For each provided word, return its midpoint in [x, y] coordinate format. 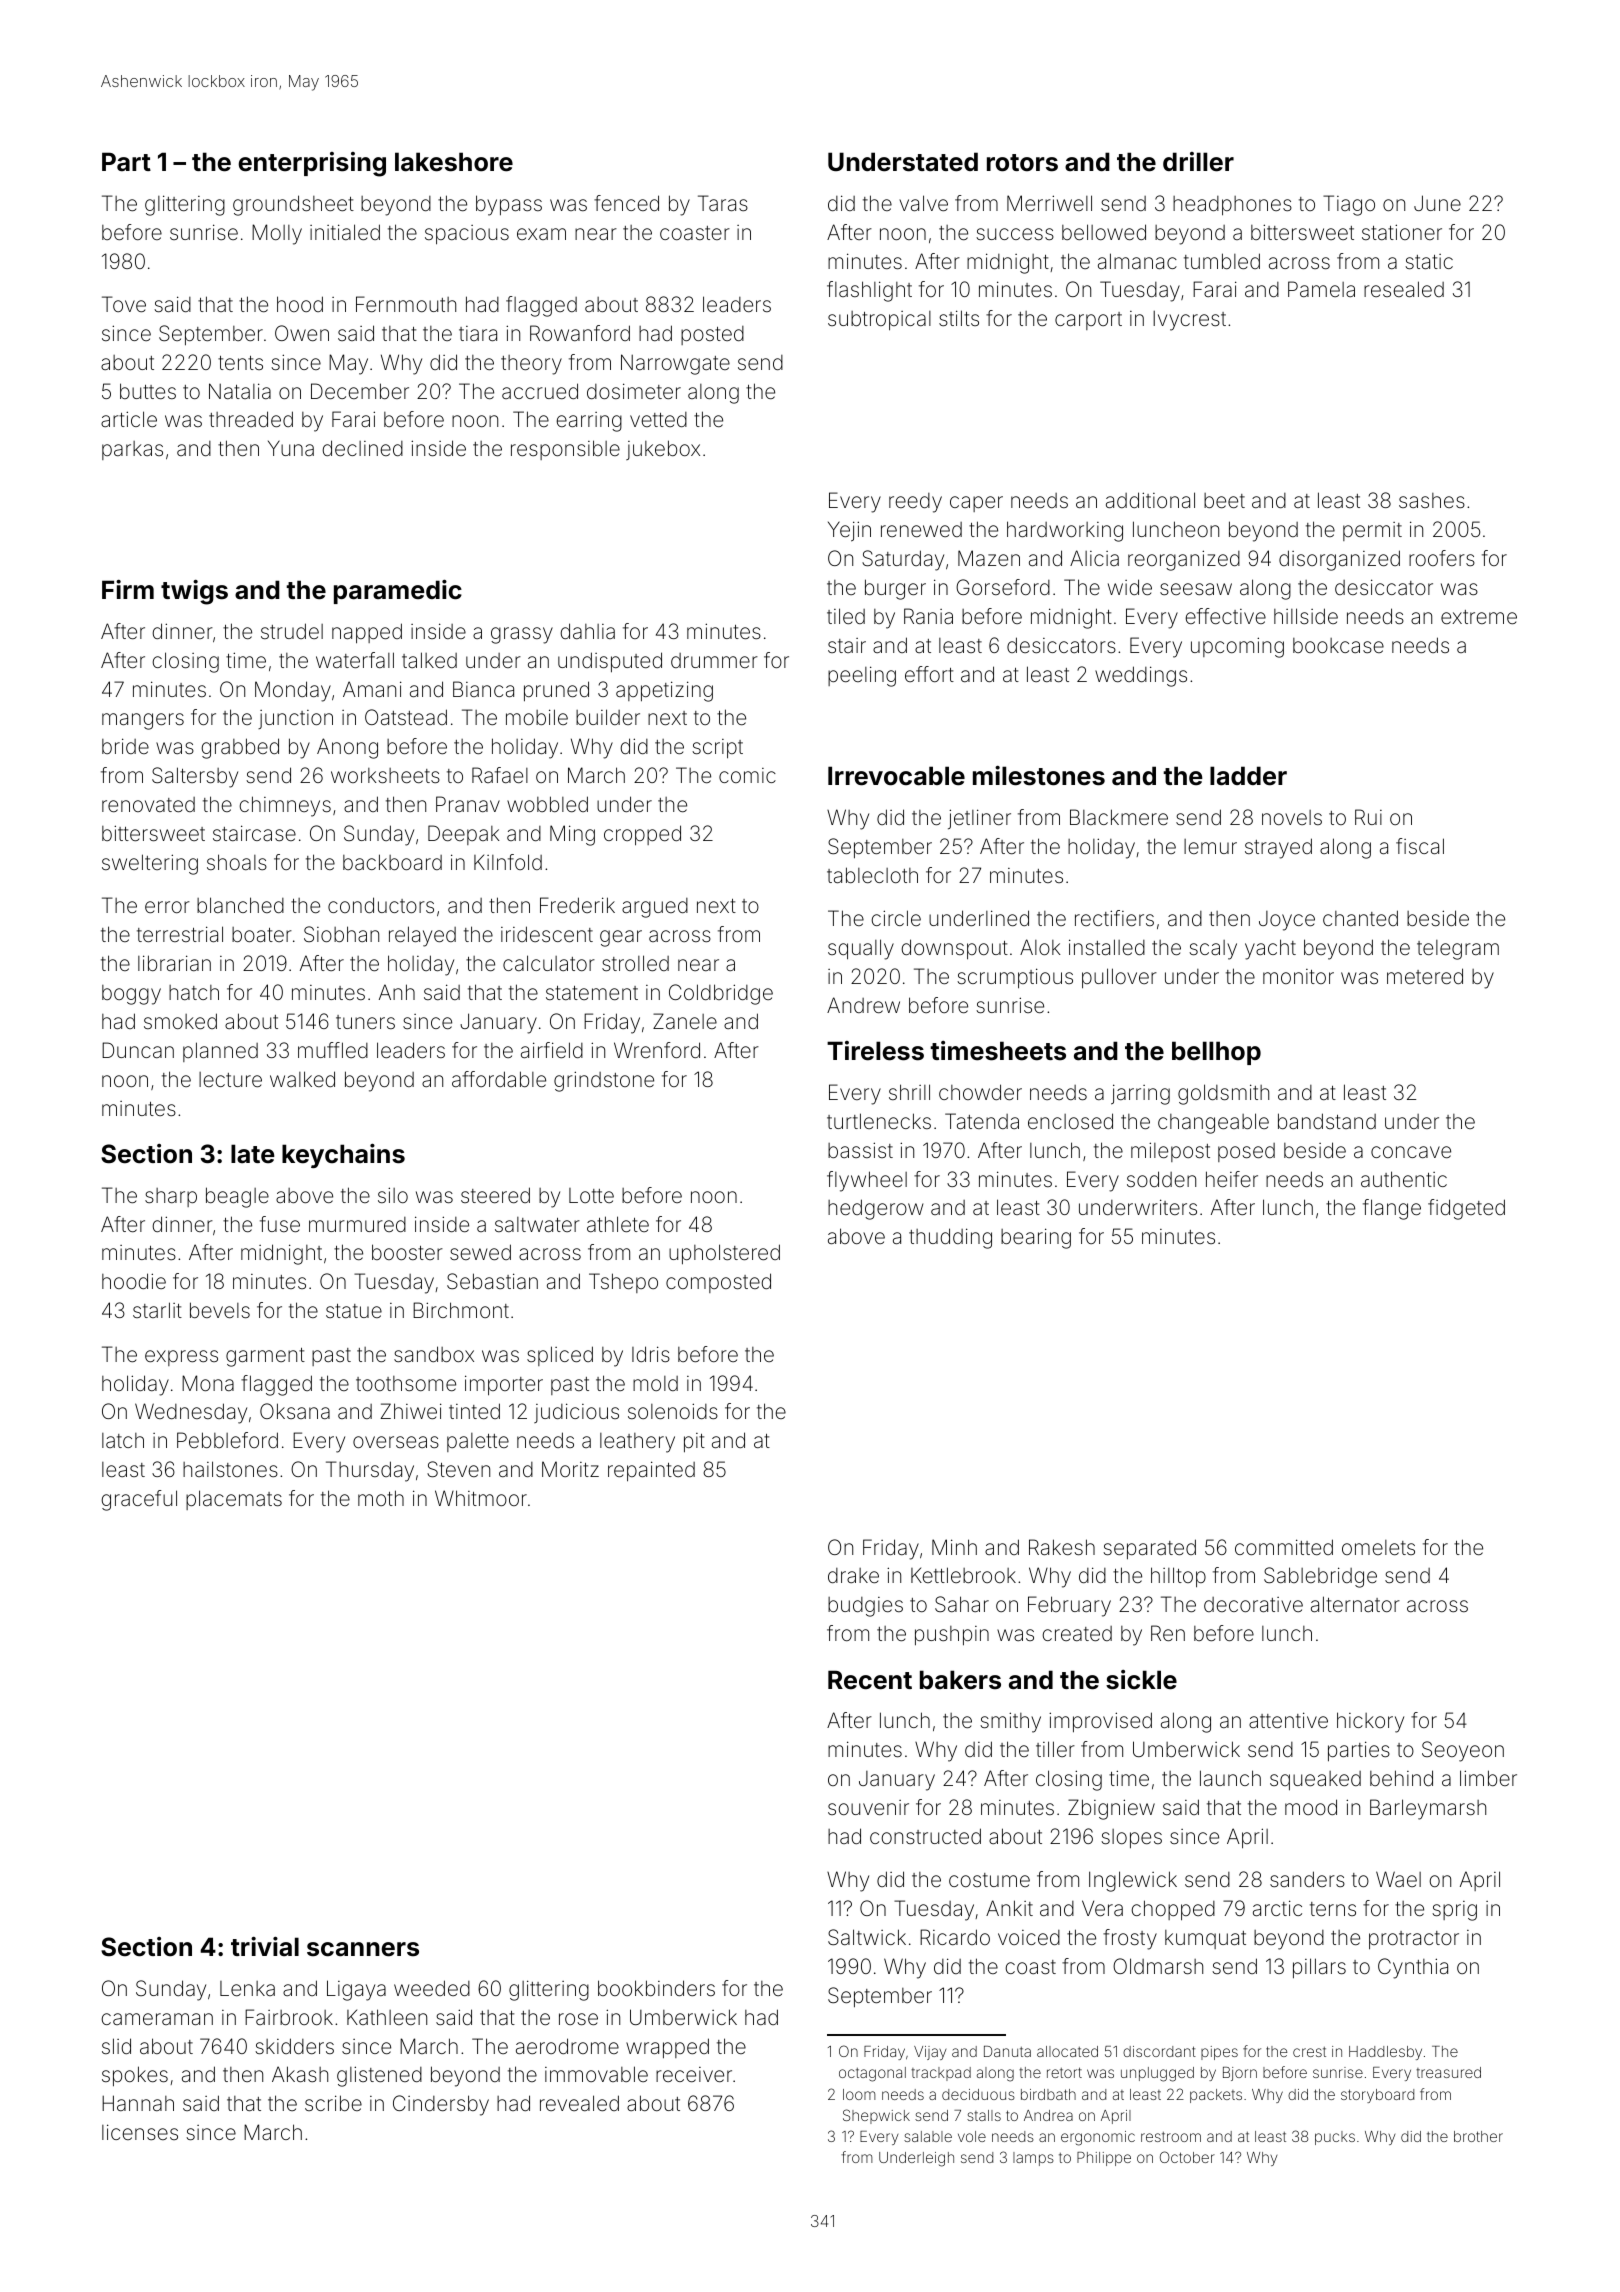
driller [1198, 162]
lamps [1033, 2159]
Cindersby [441, 2105]
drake [853, 1575]
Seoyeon [1463, 1751]
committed [1284, 1547]
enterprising [312, 164]
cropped [642, 835]
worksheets [385, 775]
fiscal [1420, 846]
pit [694, 1442]
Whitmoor [481, 1498]
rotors [1022, 163]
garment [265, 1357]
